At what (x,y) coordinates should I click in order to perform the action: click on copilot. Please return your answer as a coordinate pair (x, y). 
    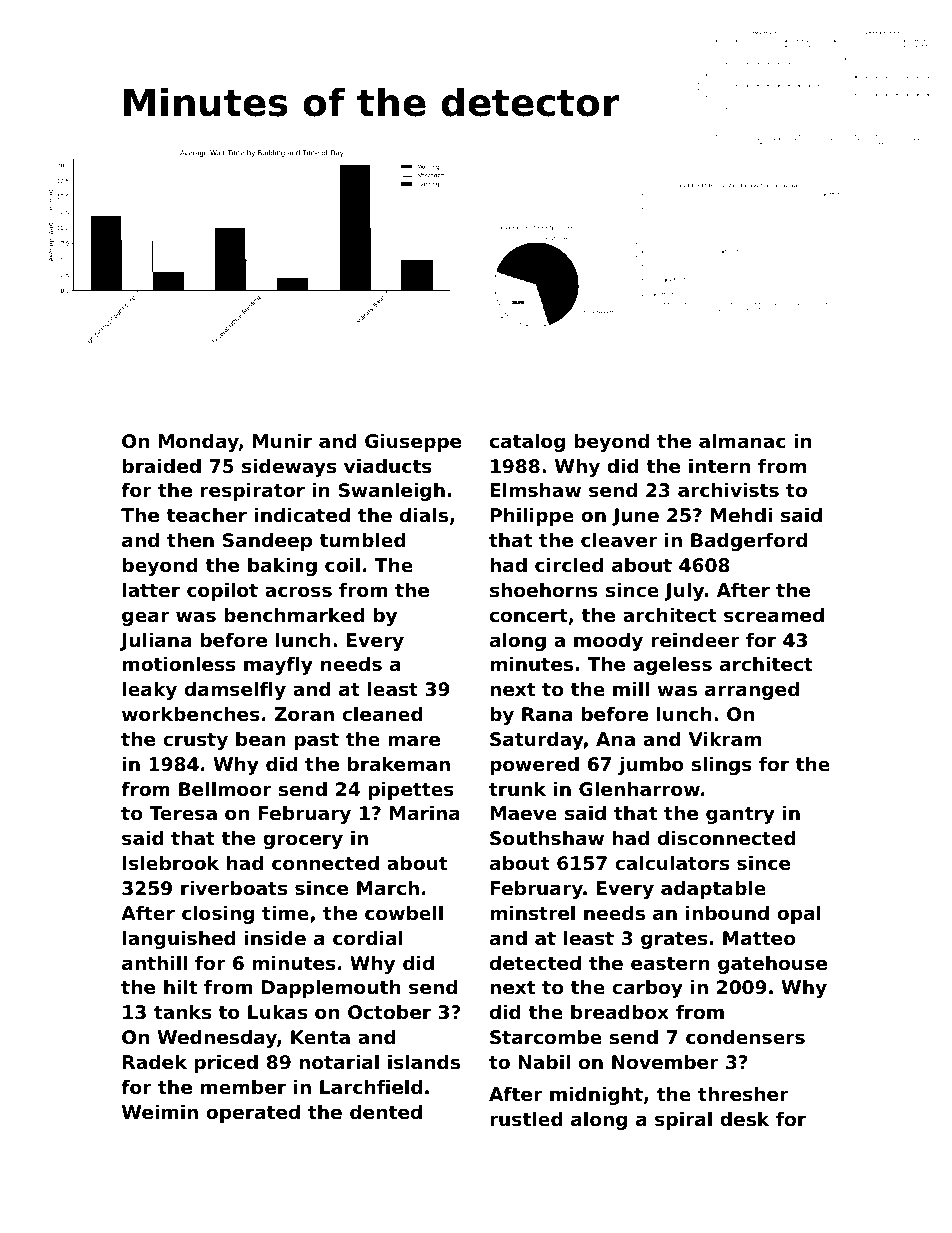
    Looking at the image, I should click on (222, 592).
